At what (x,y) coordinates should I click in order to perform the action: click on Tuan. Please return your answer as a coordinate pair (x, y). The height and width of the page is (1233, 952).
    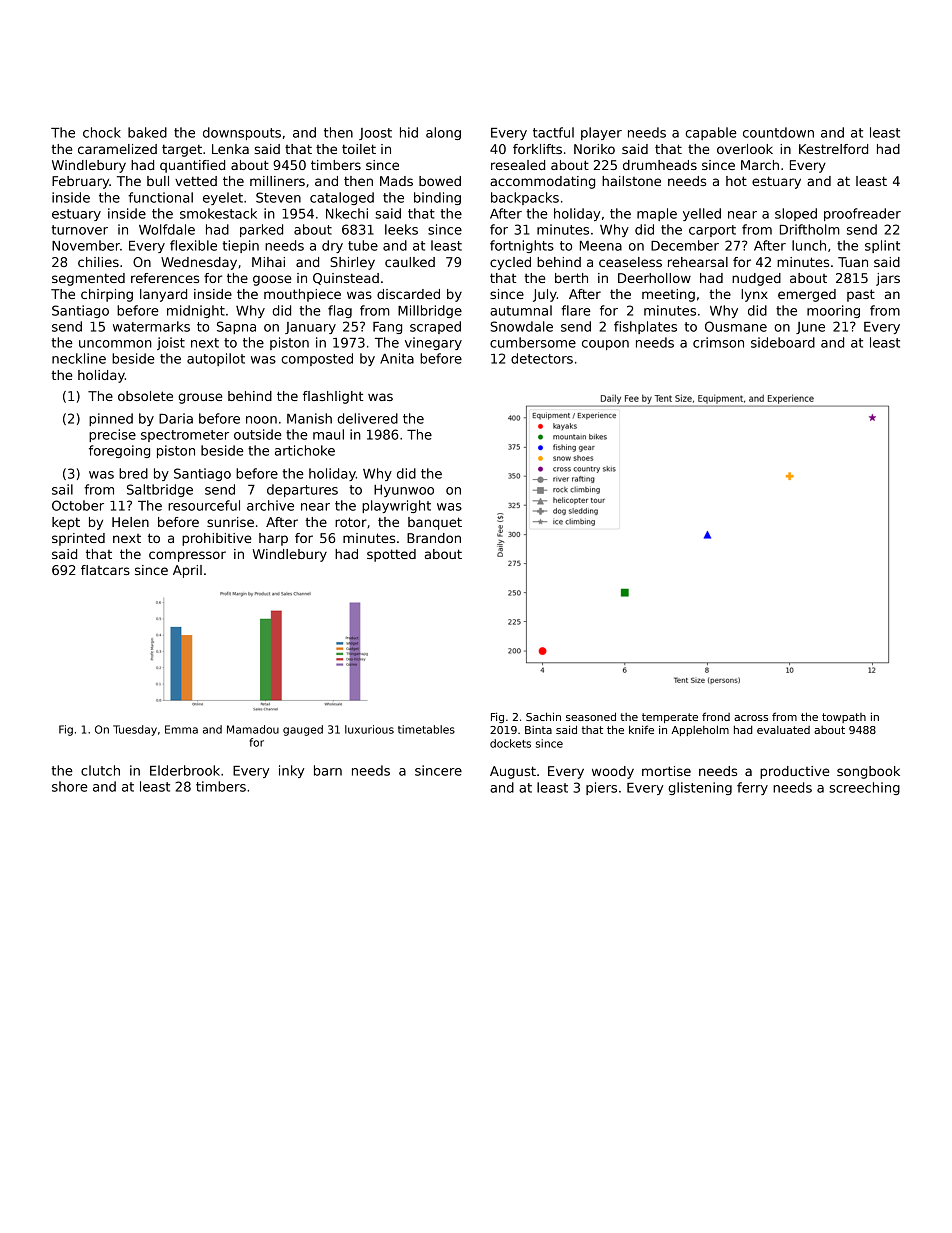
    Looking at the image, I should click on (853, 262).
